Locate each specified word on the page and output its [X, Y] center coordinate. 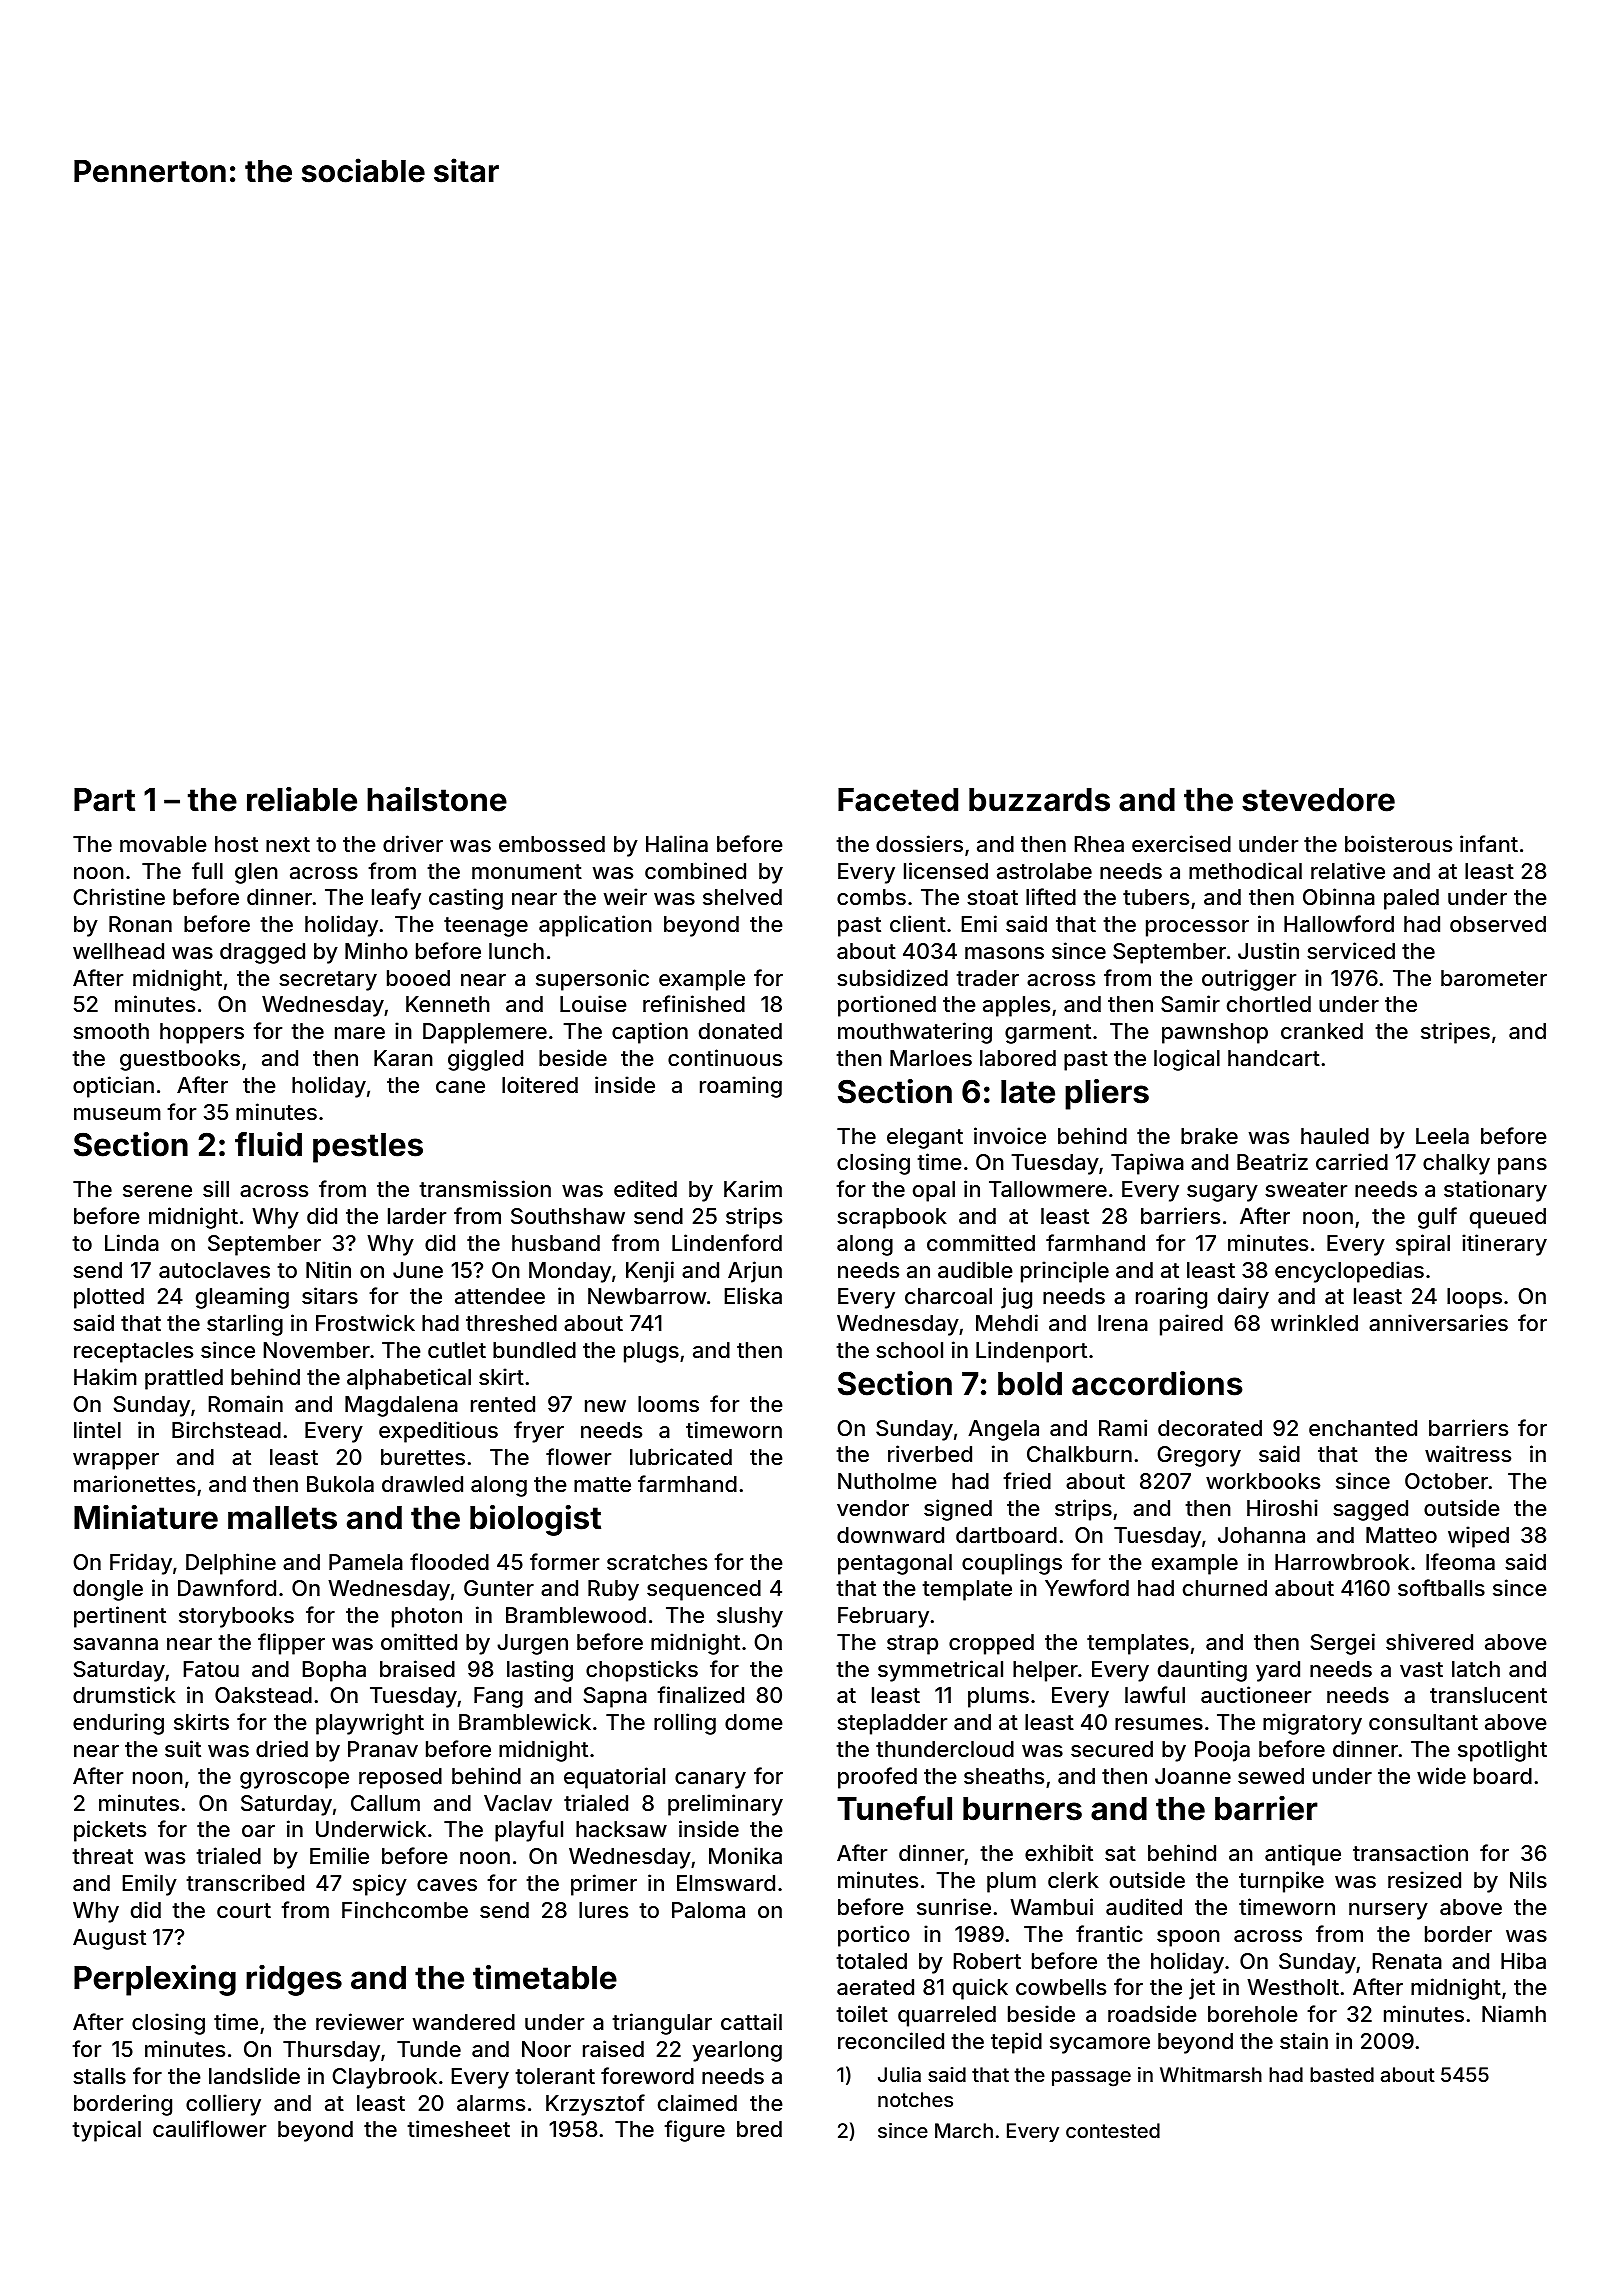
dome [754, 1722]
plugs [651, 1352]
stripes [1455, 1033]
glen [256, 873]
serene [157, 1191]
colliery [223, 2105]
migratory [1312, 1724]
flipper [291, 1644]
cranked [1322, 1031]
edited [645, 1188]
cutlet [457, 1350]
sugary [1222, 1193]
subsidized [892, 977]
